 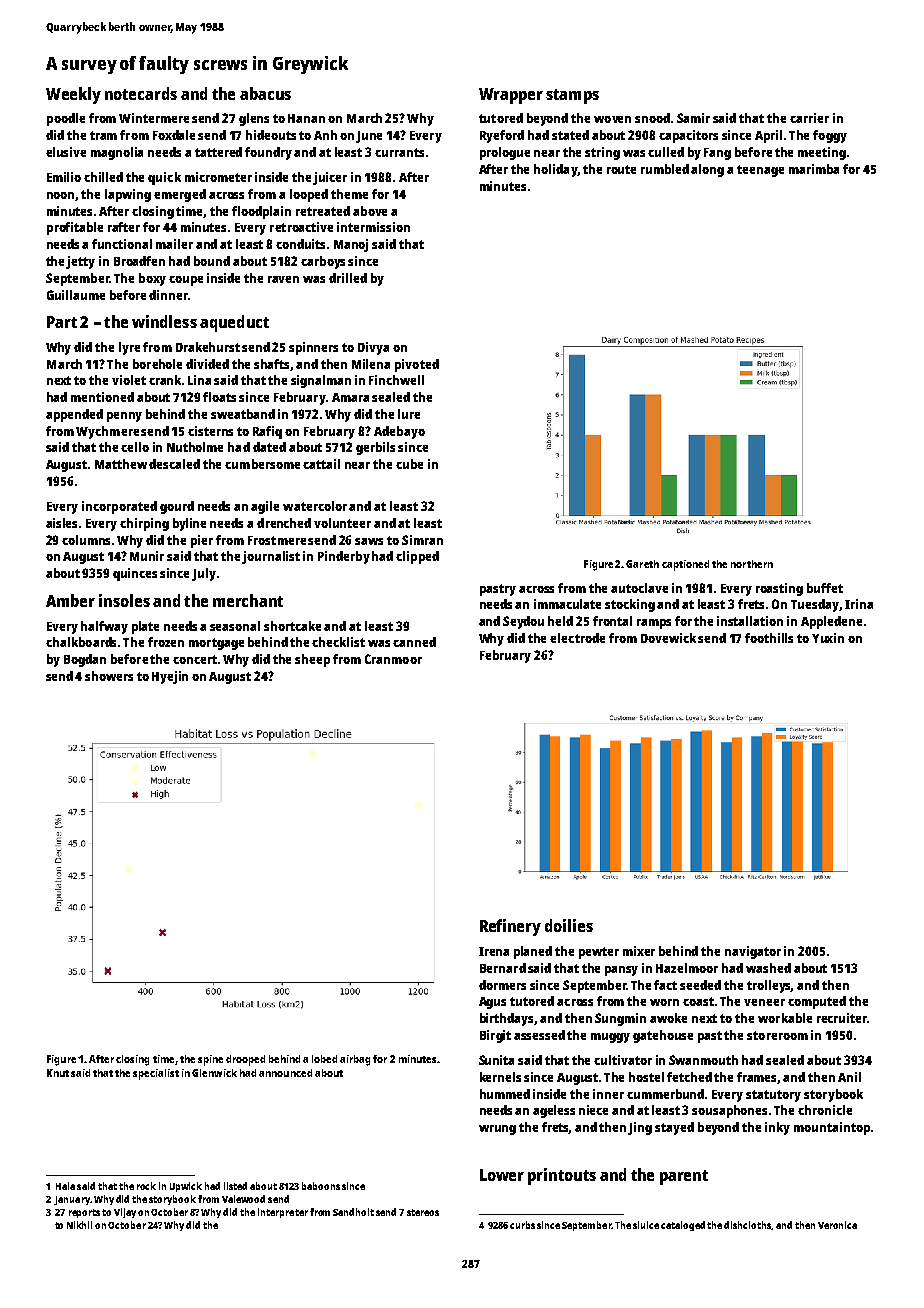 What do you see at coordinates (809, 118) in the document?
I see `carrier` at bounding box center [809, 118].
